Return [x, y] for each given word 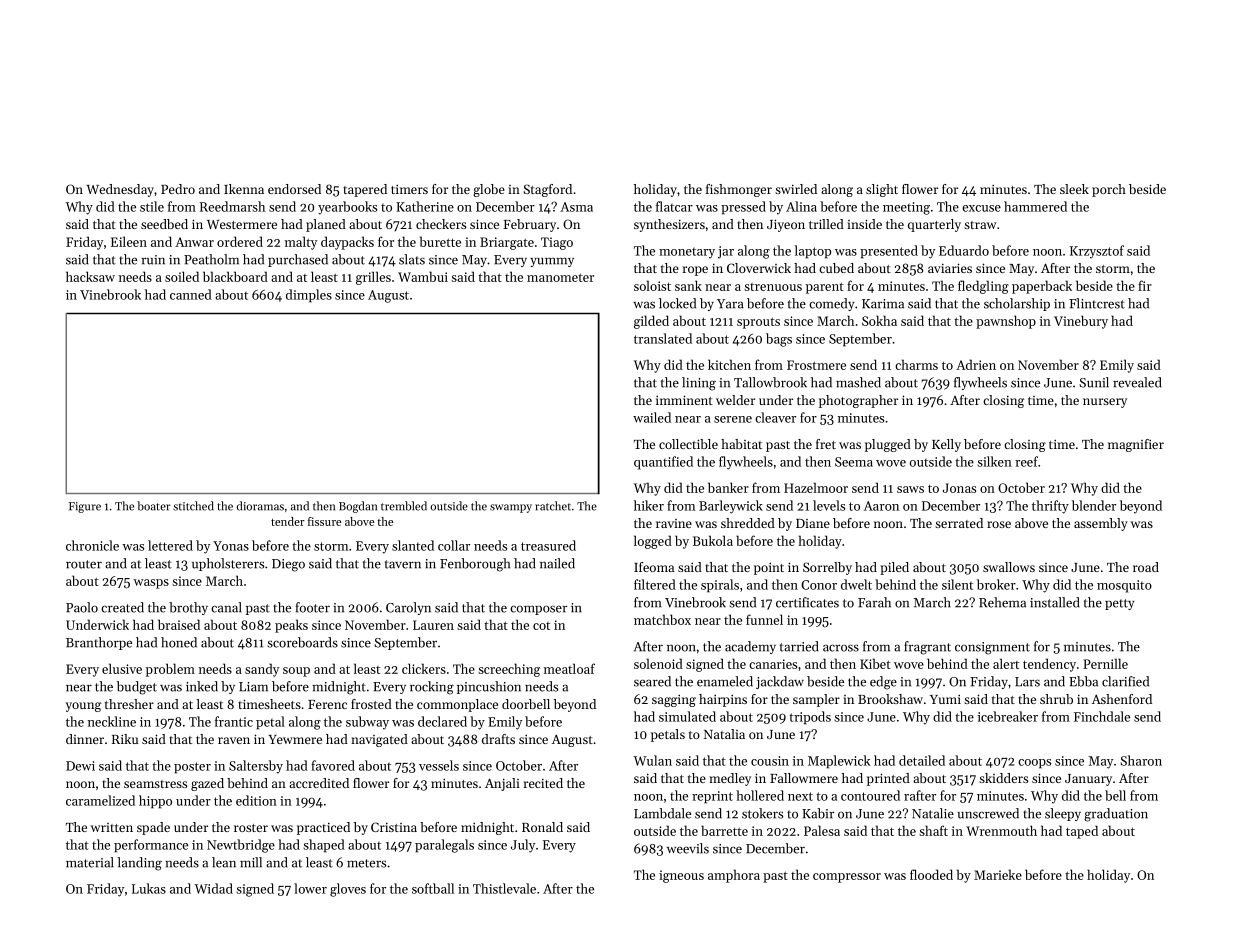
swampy [511, 508]
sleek [1074, 189]
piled [894, 568]
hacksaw [90, 276]
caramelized [100, 800]
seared [652, 681]
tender [288, 521]
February [529, 225]
